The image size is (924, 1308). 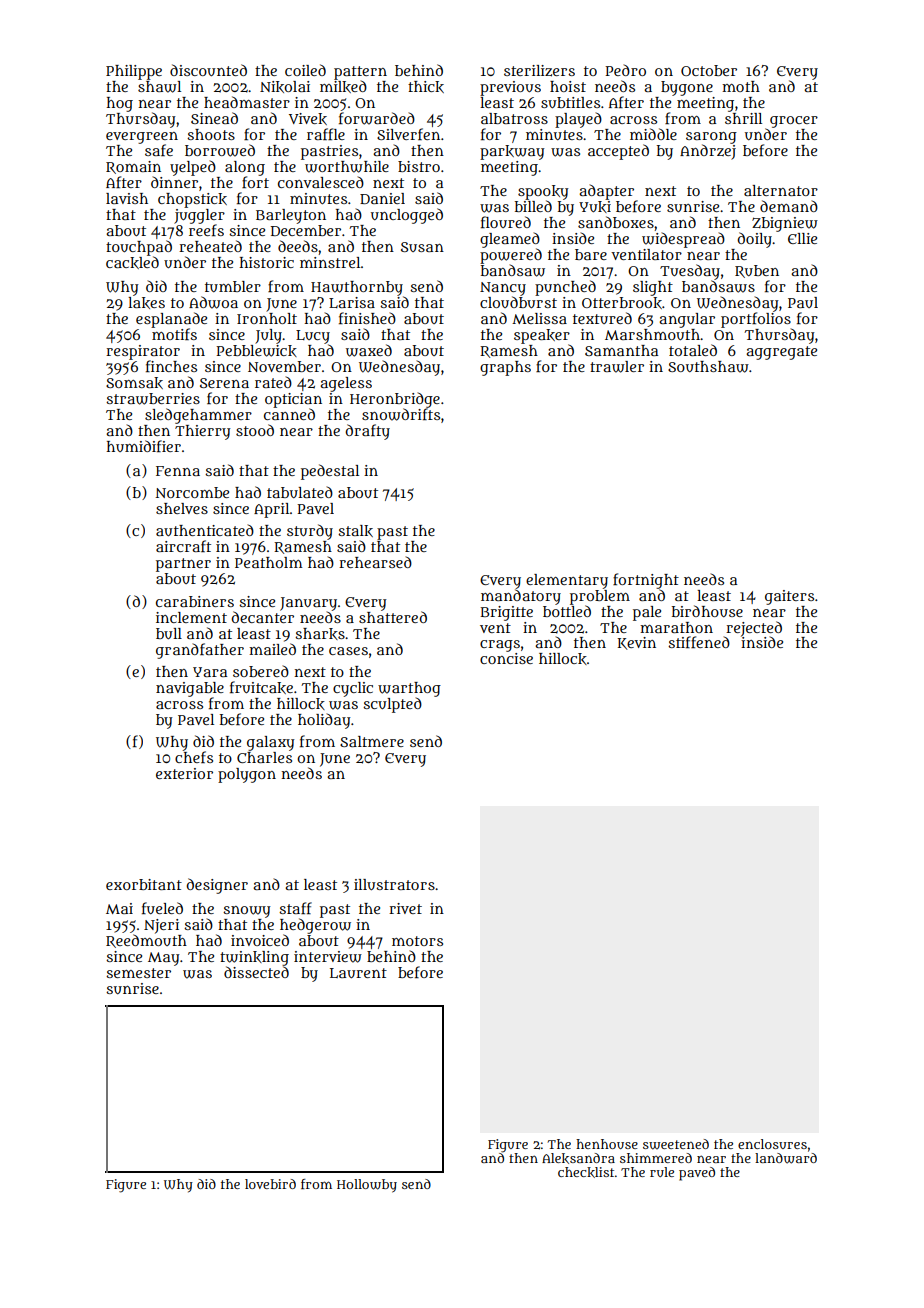 What do you see at coordinates (367, 1186) in the screenshot?
I see `Hollowby` at bounding box center [367, 1186].
